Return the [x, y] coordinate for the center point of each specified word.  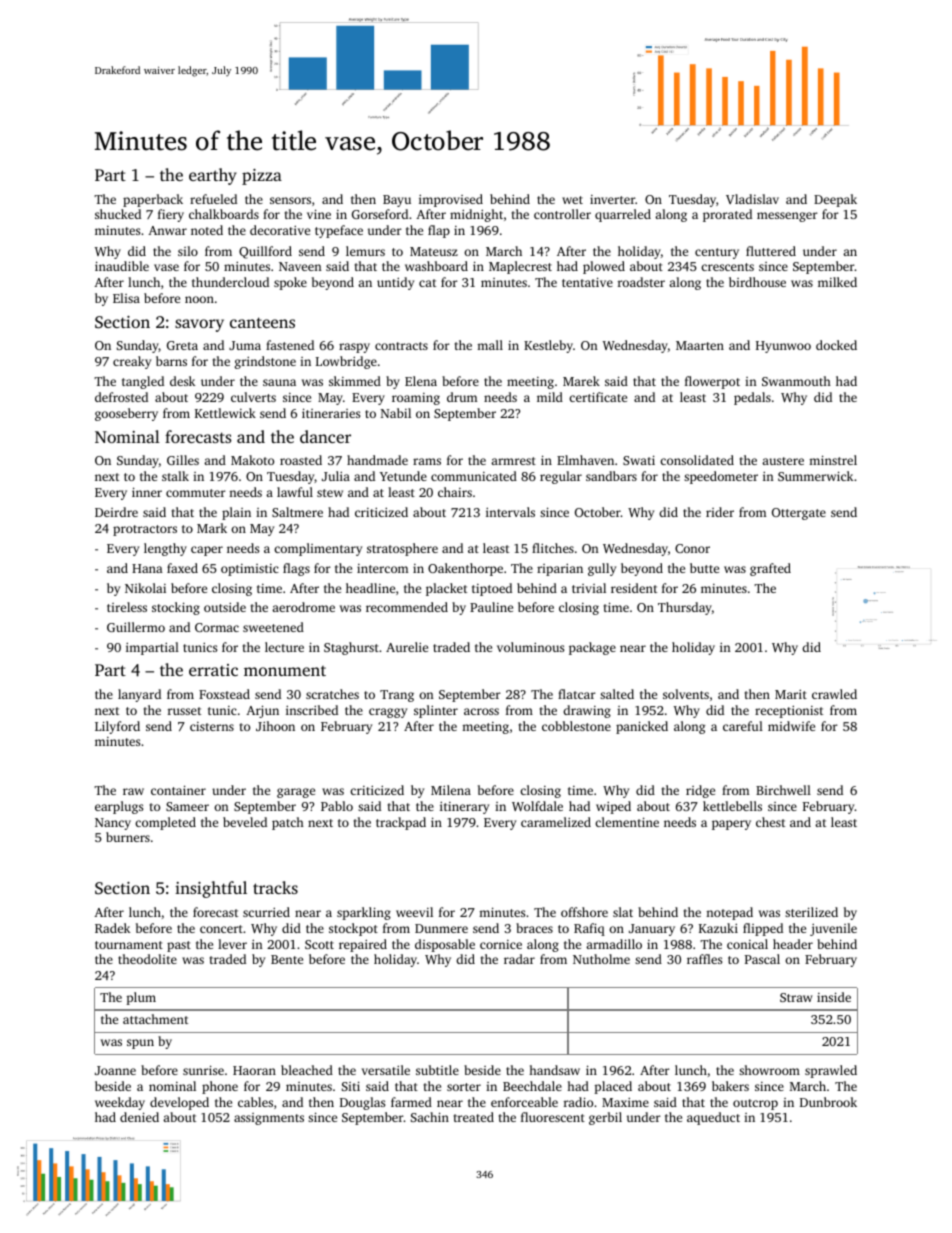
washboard [436, 266]
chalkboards [224, 214]
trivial [589, 588]
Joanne [115, 1070]
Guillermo [136, 627]
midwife [791, 726]
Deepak [835, 200]
